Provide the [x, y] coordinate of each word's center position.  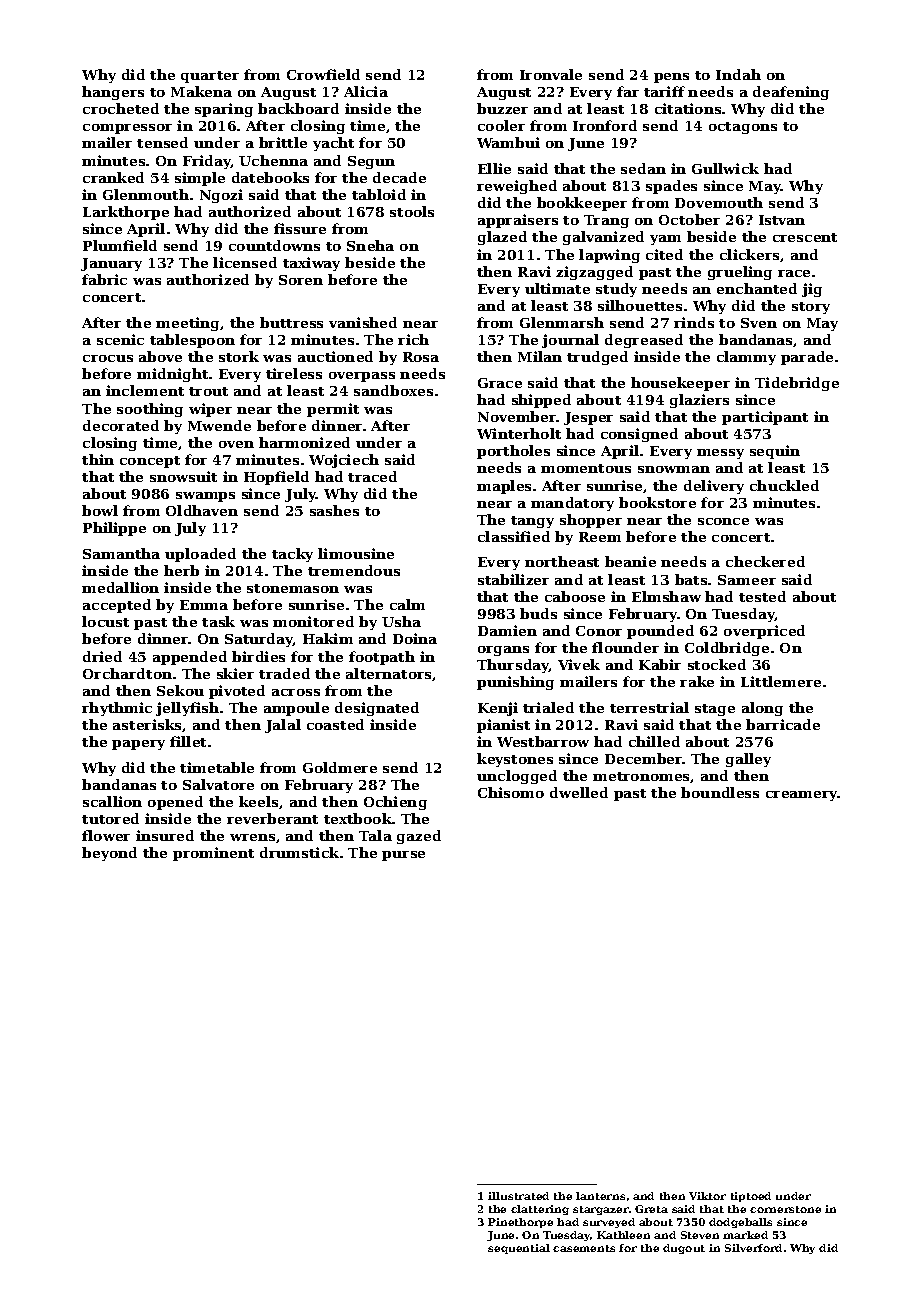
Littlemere [781, 681]
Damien [507, 630]
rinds [694, 322]
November [517, 416]
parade [807, 358]
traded [284, 673]
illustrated [518, 1196]
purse [403, 856]
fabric [104, 279]
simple [200, 179]
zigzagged [594, 273]
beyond [109, 854]
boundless [720, 792]
